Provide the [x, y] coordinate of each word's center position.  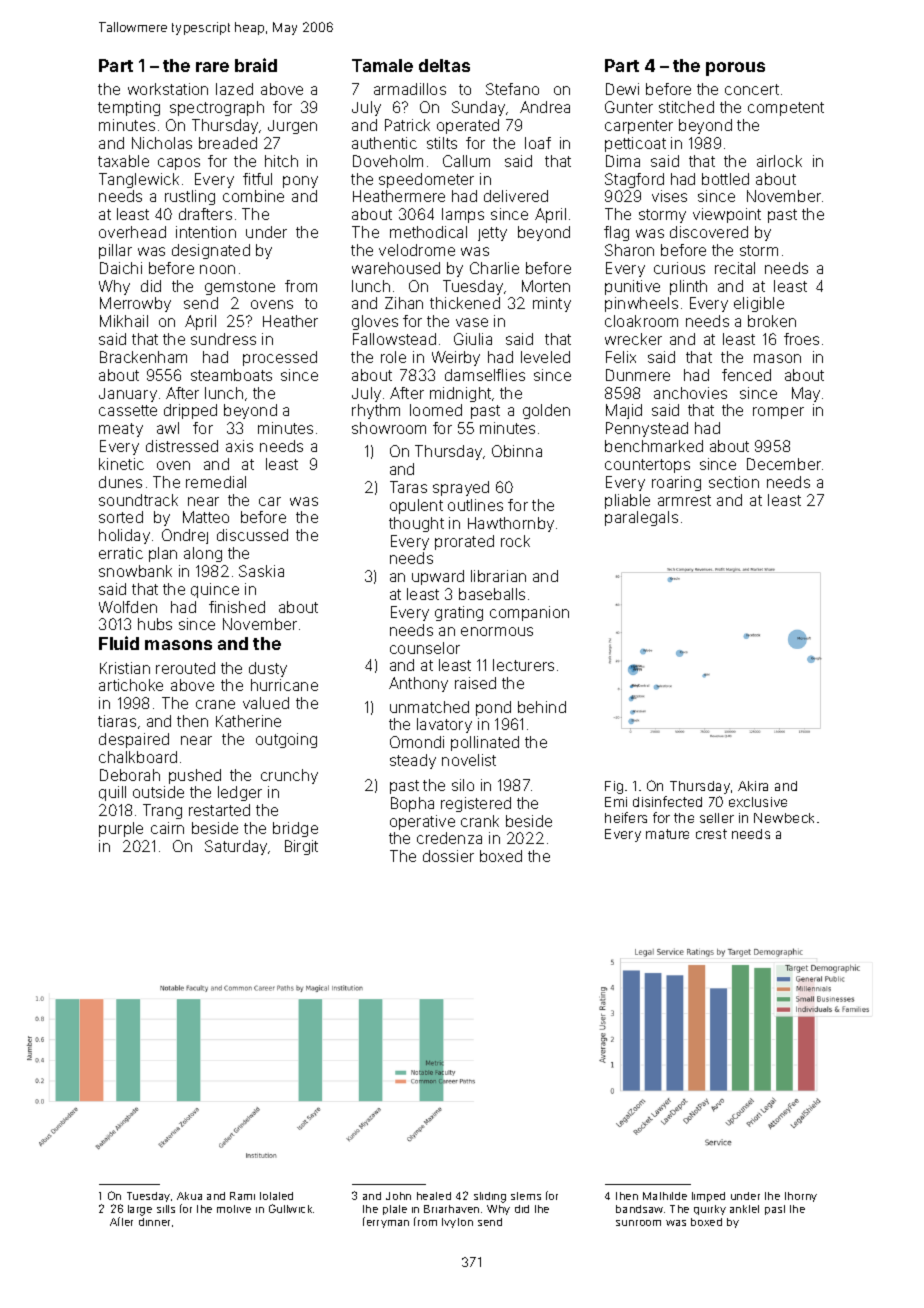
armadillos [410, 89]
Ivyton [457, 1223]
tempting [129, 108]
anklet [744, 1209]
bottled [725, 179]
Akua [189, 1196]
